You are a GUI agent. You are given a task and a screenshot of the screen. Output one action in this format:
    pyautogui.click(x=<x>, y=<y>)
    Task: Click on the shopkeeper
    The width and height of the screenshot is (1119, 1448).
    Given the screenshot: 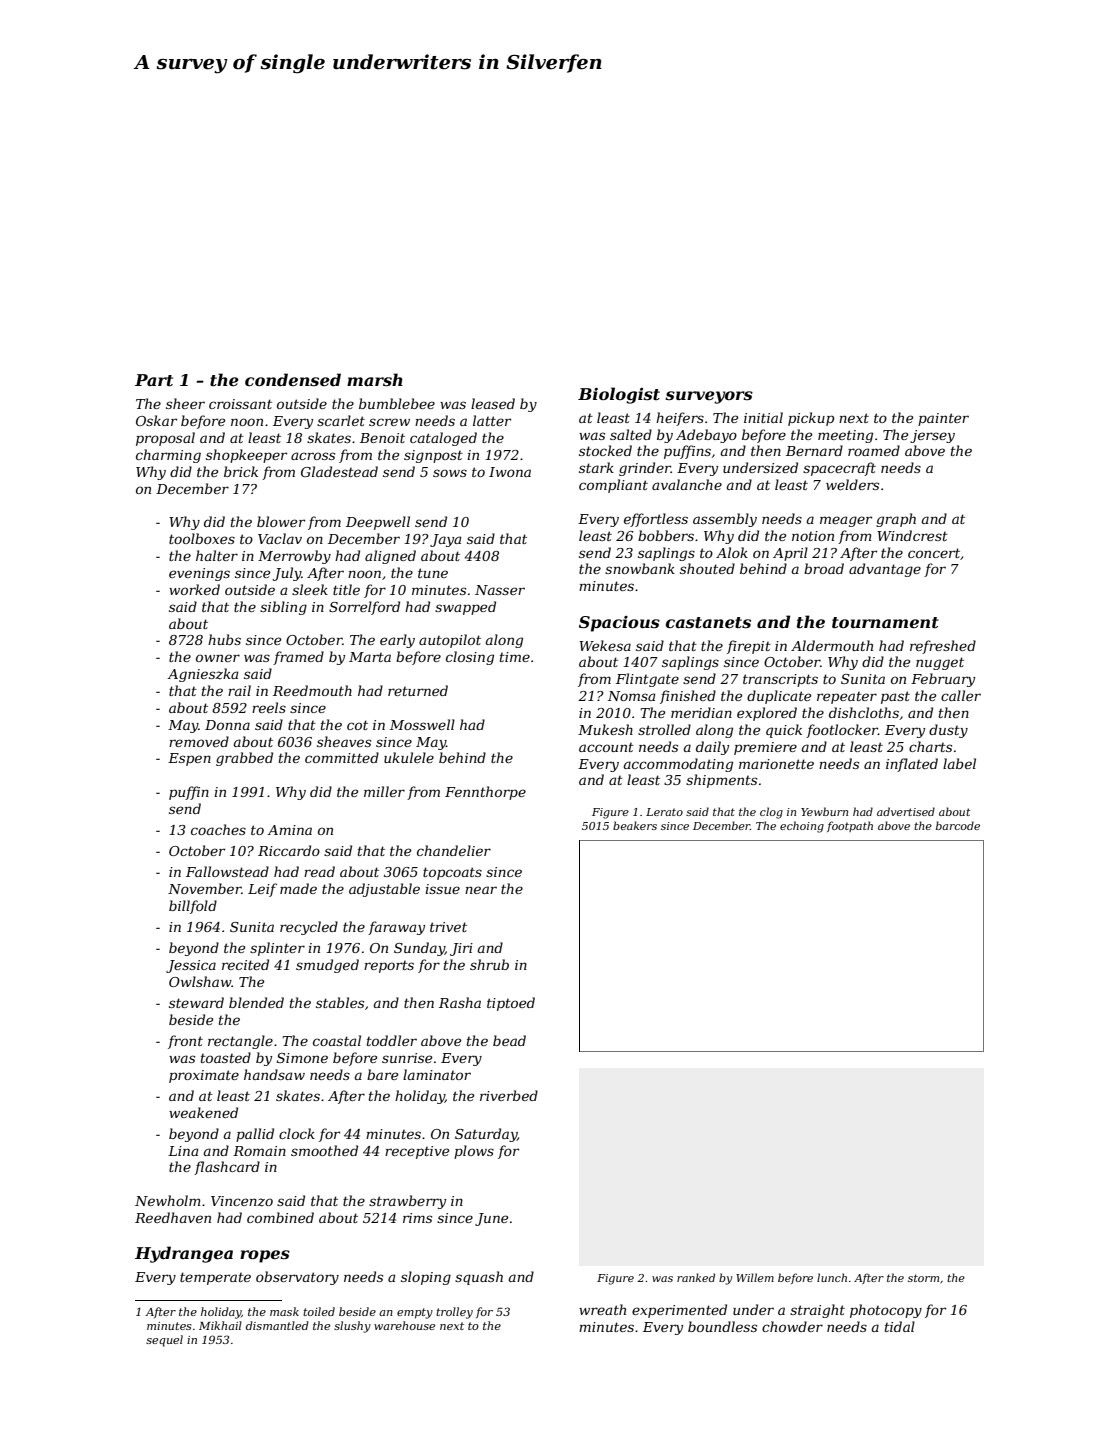 What is the action you would take?
    pyautogui.click(x=246, y=456)
